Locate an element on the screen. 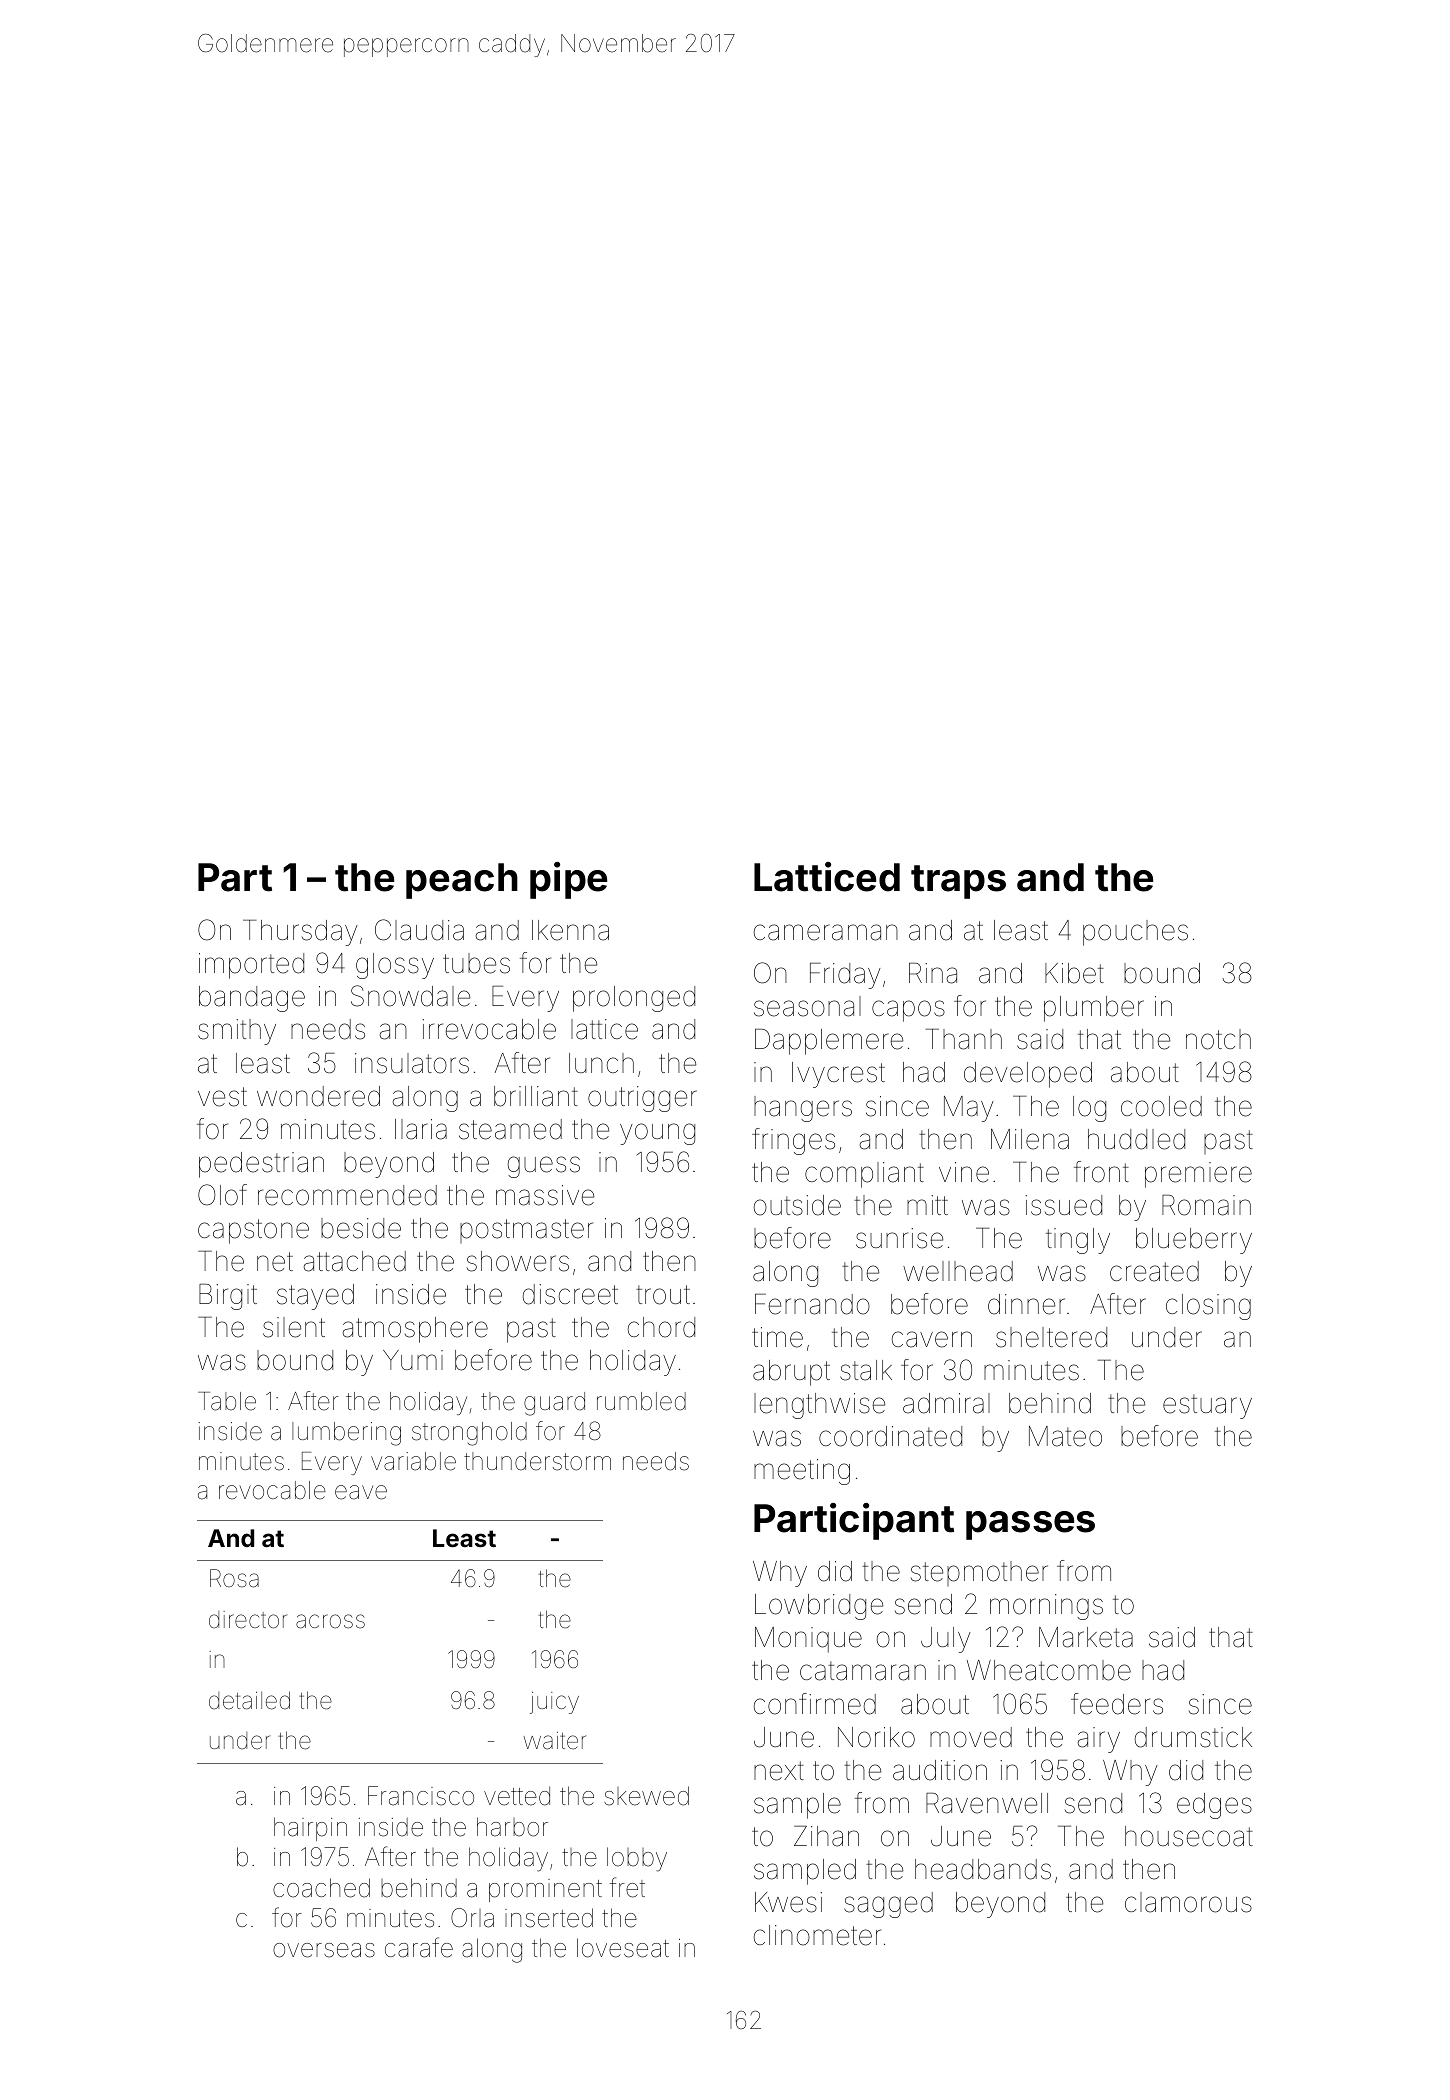  carafe is located at coordinates (419, 1947).
